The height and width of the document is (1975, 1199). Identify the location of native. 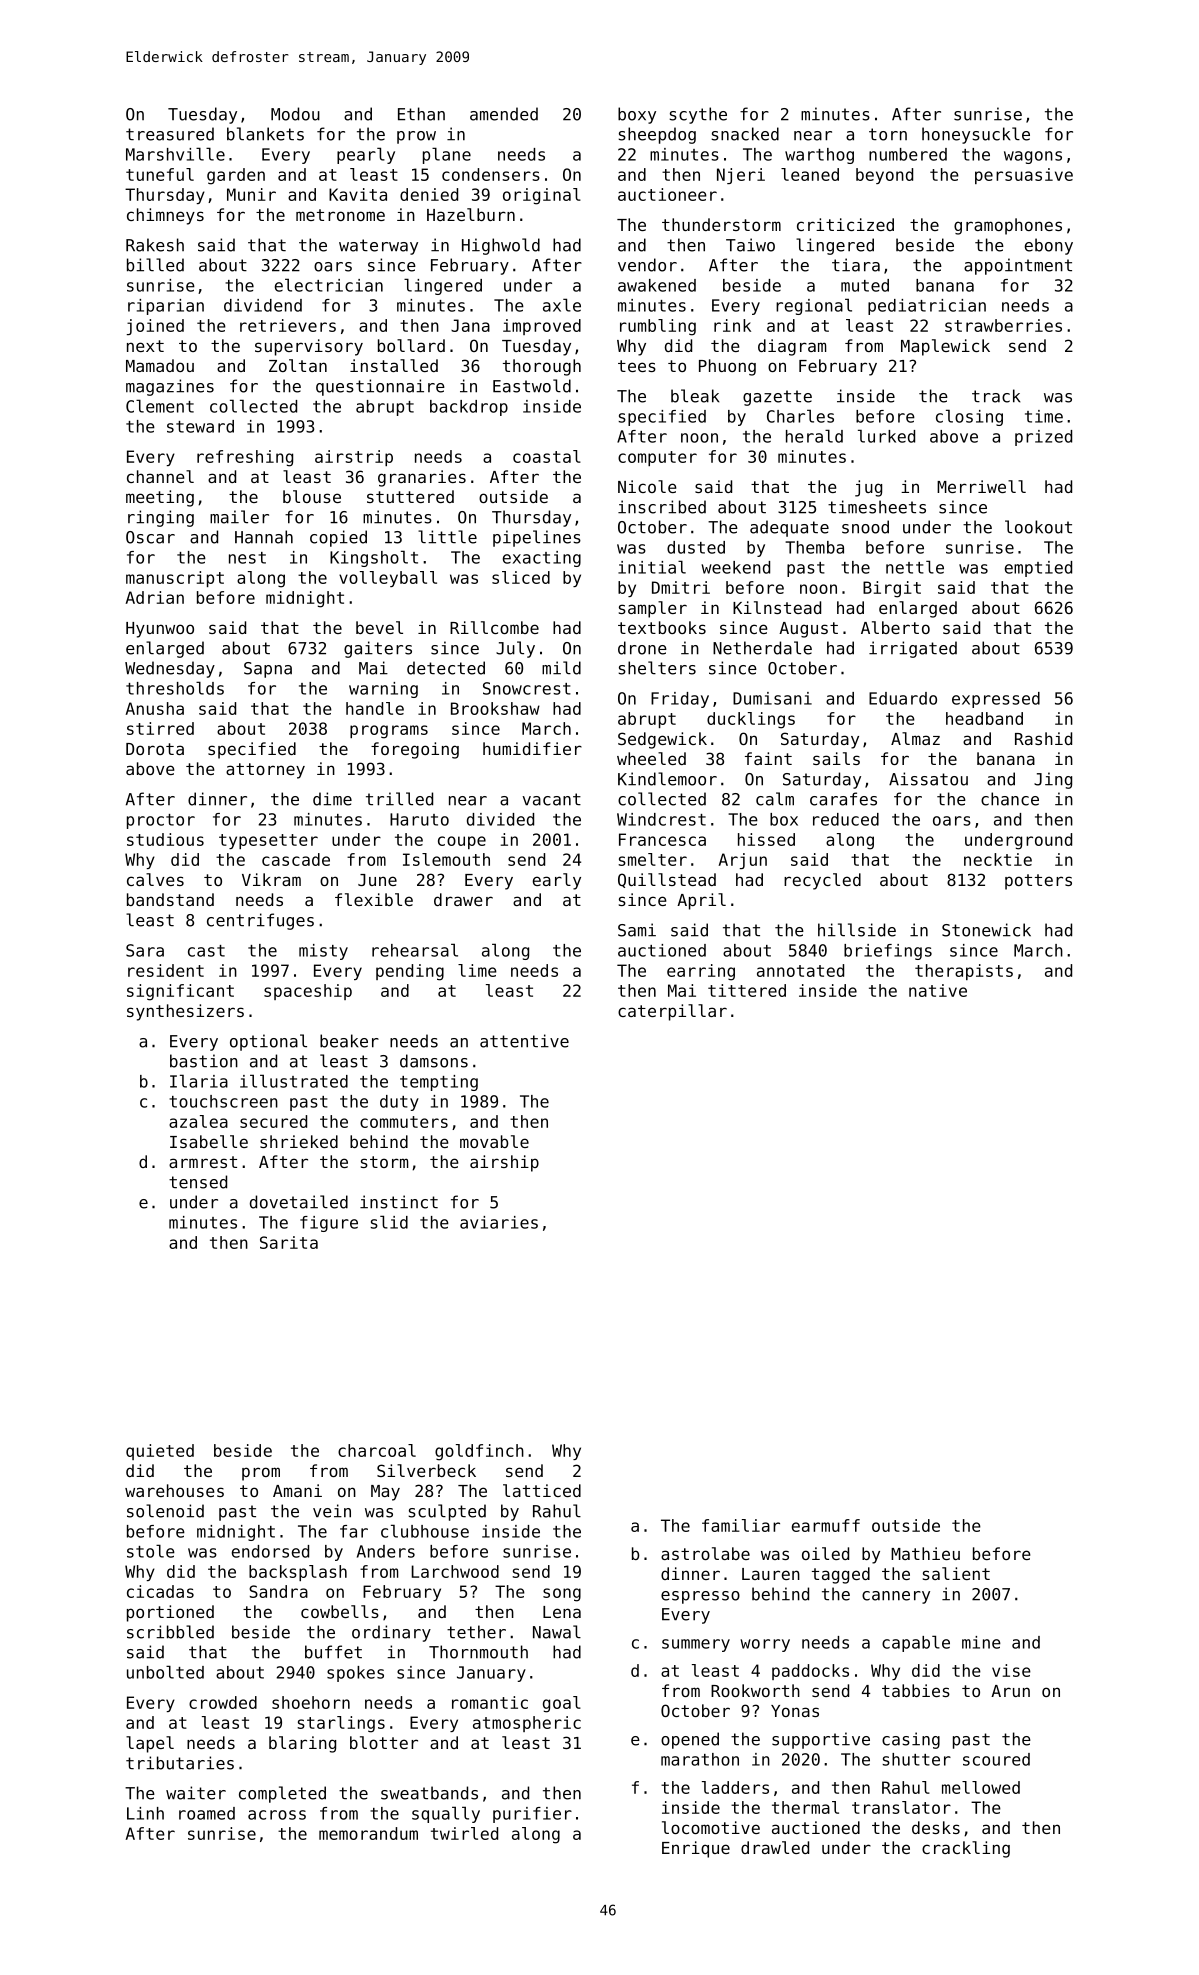
(938, 990).
